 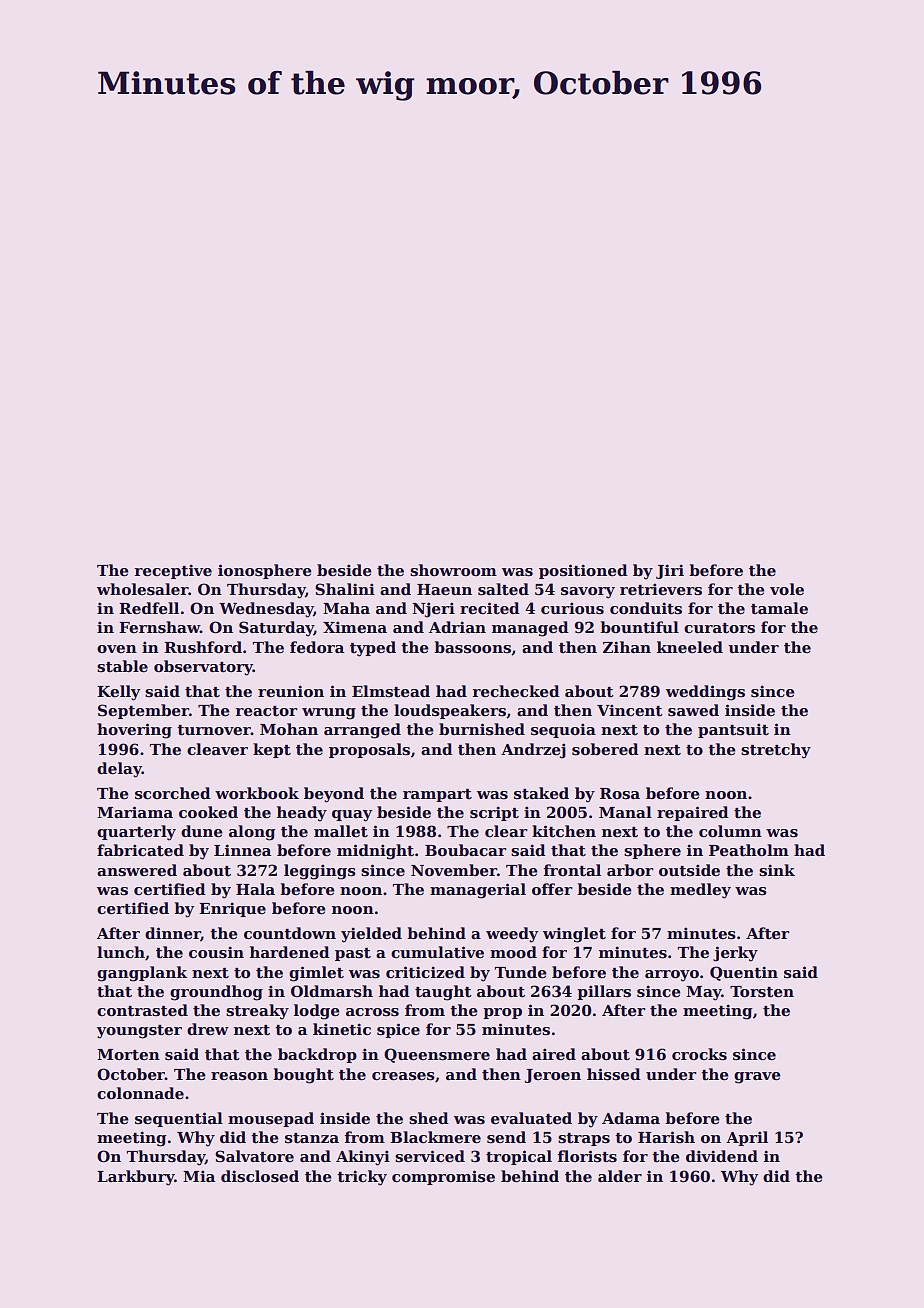 I want to click on scorched, so click(x=173, y=793).
